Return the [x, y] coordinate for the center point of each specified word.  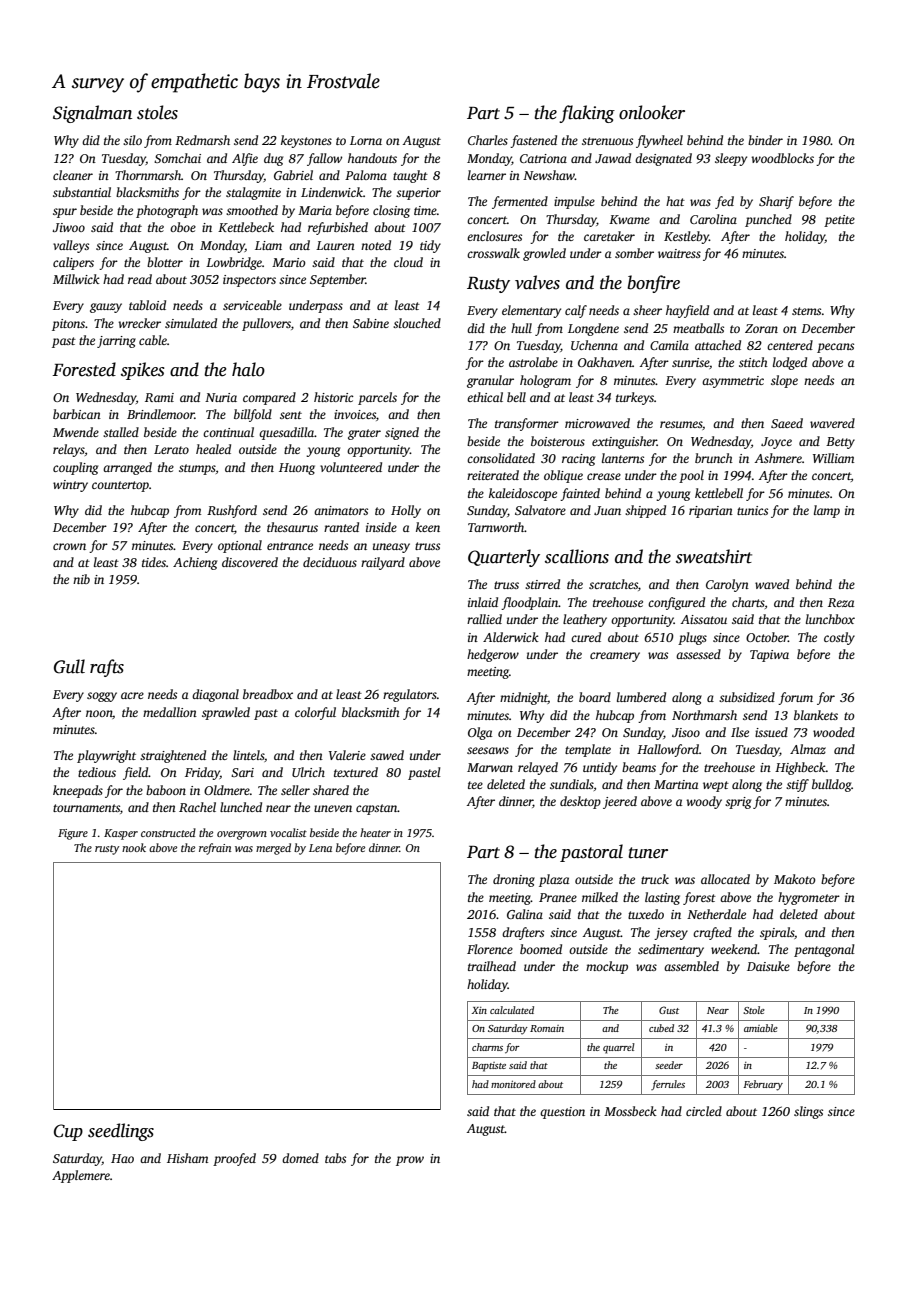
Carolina [713, 219]
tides [154, 562]
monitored [513, 1084]
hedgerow [493, 655]
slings [808, 1112]
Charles [488, 140]
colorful [315, 713]
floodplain [529, 603]
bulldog [832, 785]
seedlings [121, 1132]
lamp [827, 511]
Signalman [92, 114]
